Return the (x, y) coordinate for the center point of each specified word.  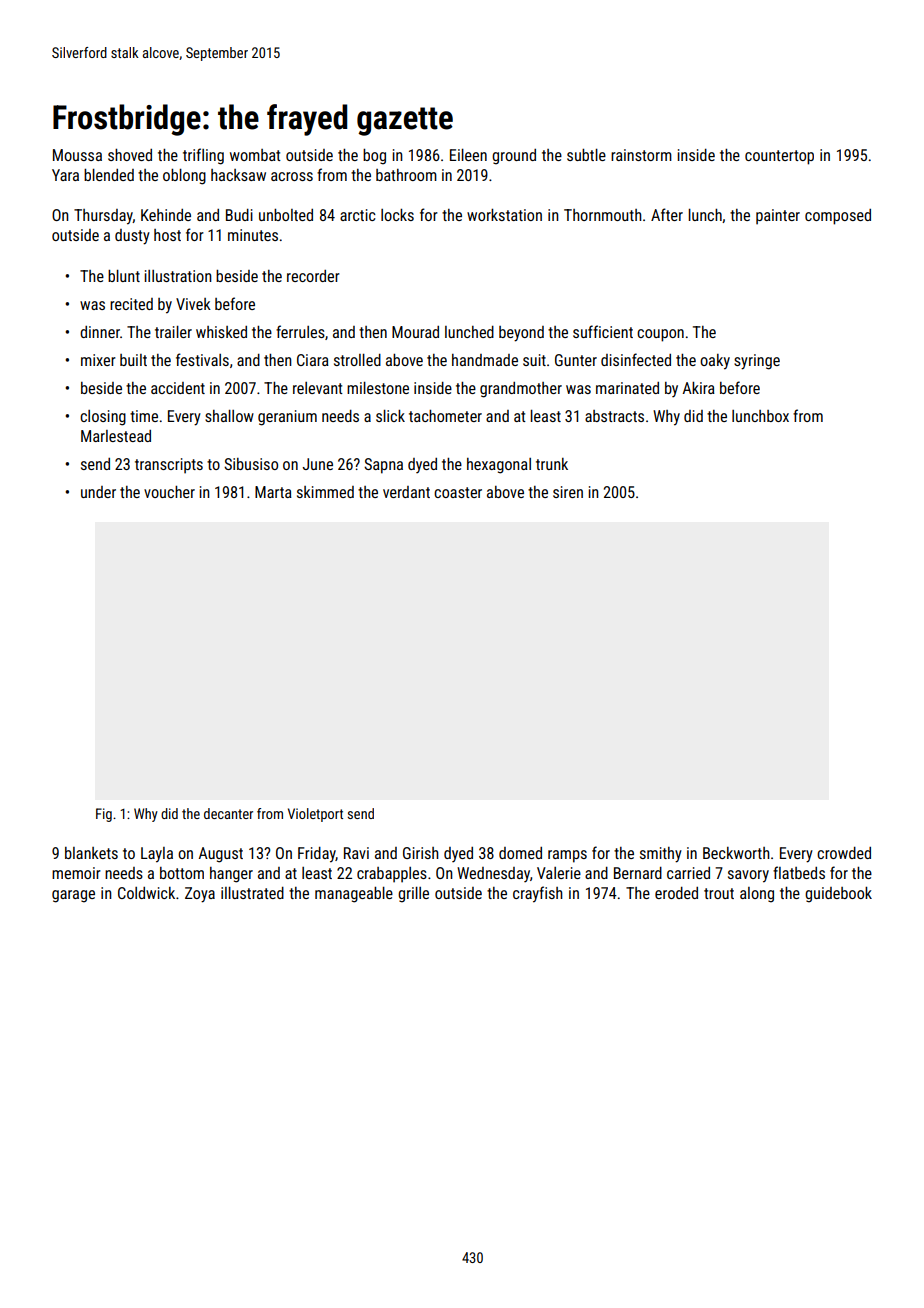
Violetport (315, 815)
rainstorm (641, 155)
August (220, 855)
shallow (229, 416)
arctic (358, 215)
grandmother (521, 390)
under (98, 492)
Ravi (356, 853)
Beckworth (736, 853)
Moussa (77, 155)
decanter (228, 813)
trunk (552, 464)
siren (568, 492)
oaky (715, 362)
